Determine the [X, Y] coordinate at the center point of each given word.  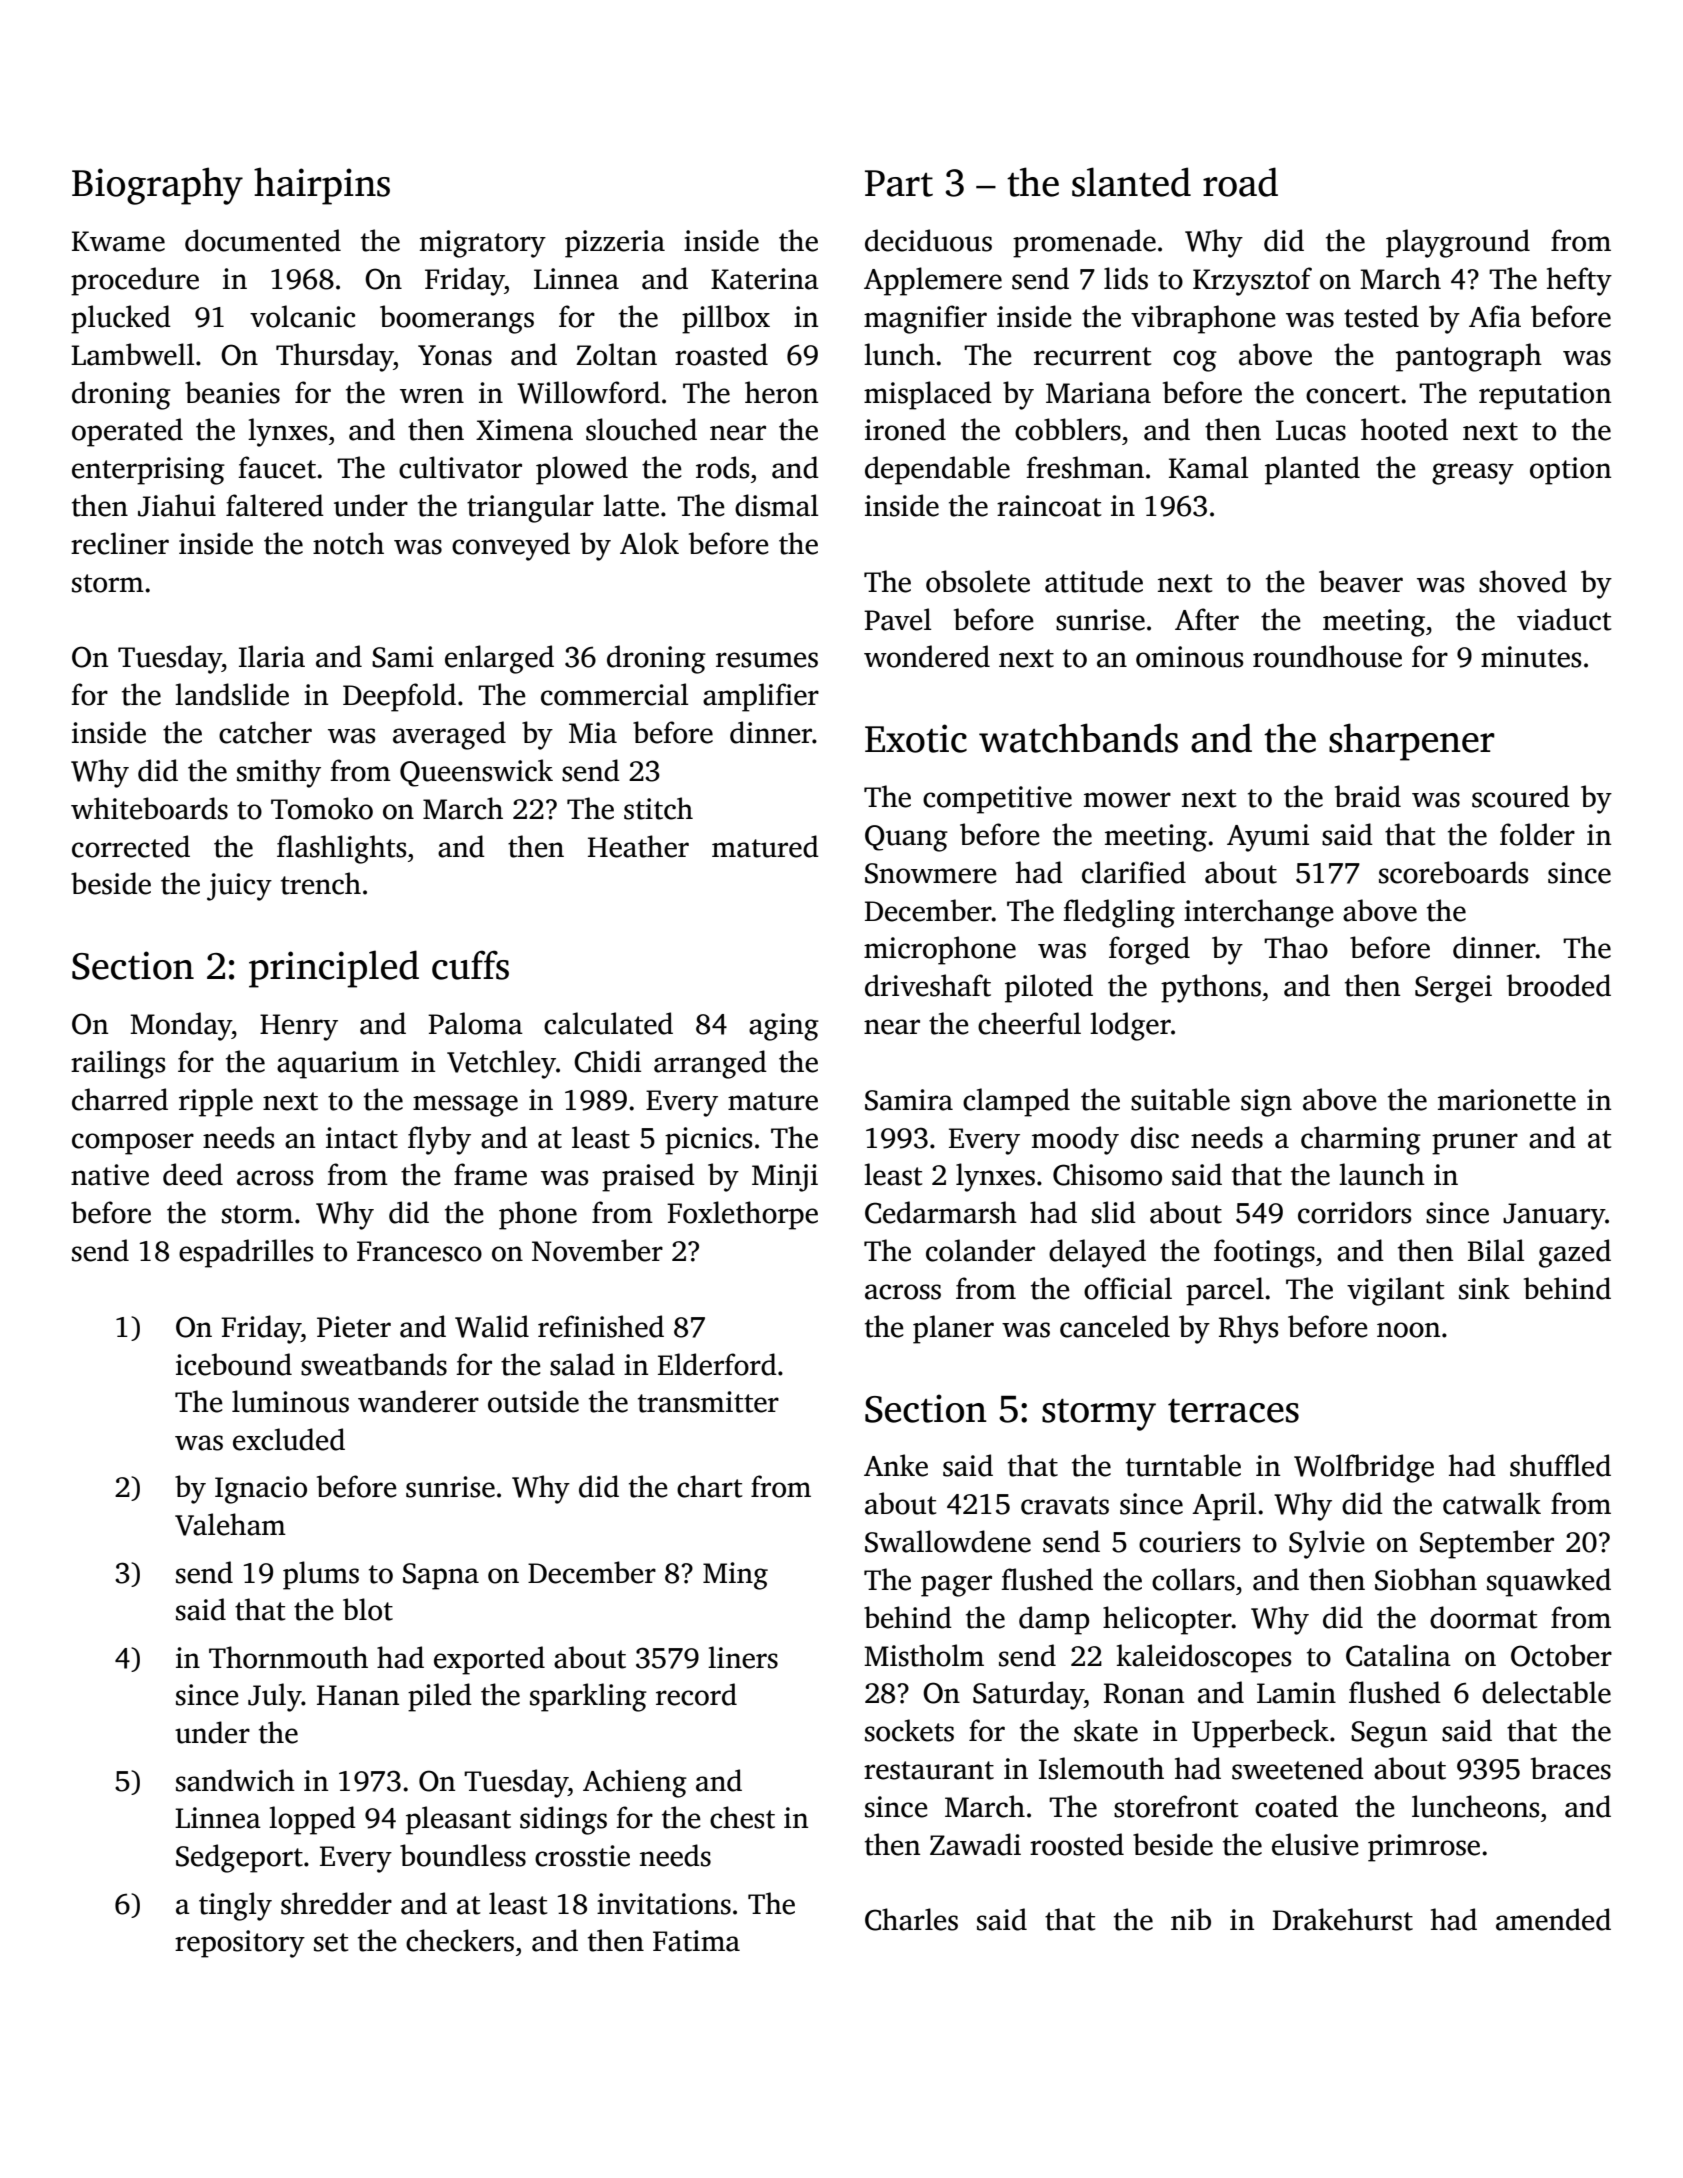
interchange [1259, 913]
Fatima [696, 1941]
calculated [608, 1023]
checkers [460, 1940]
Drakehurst [1343, 1919]
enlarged [499, 659]
